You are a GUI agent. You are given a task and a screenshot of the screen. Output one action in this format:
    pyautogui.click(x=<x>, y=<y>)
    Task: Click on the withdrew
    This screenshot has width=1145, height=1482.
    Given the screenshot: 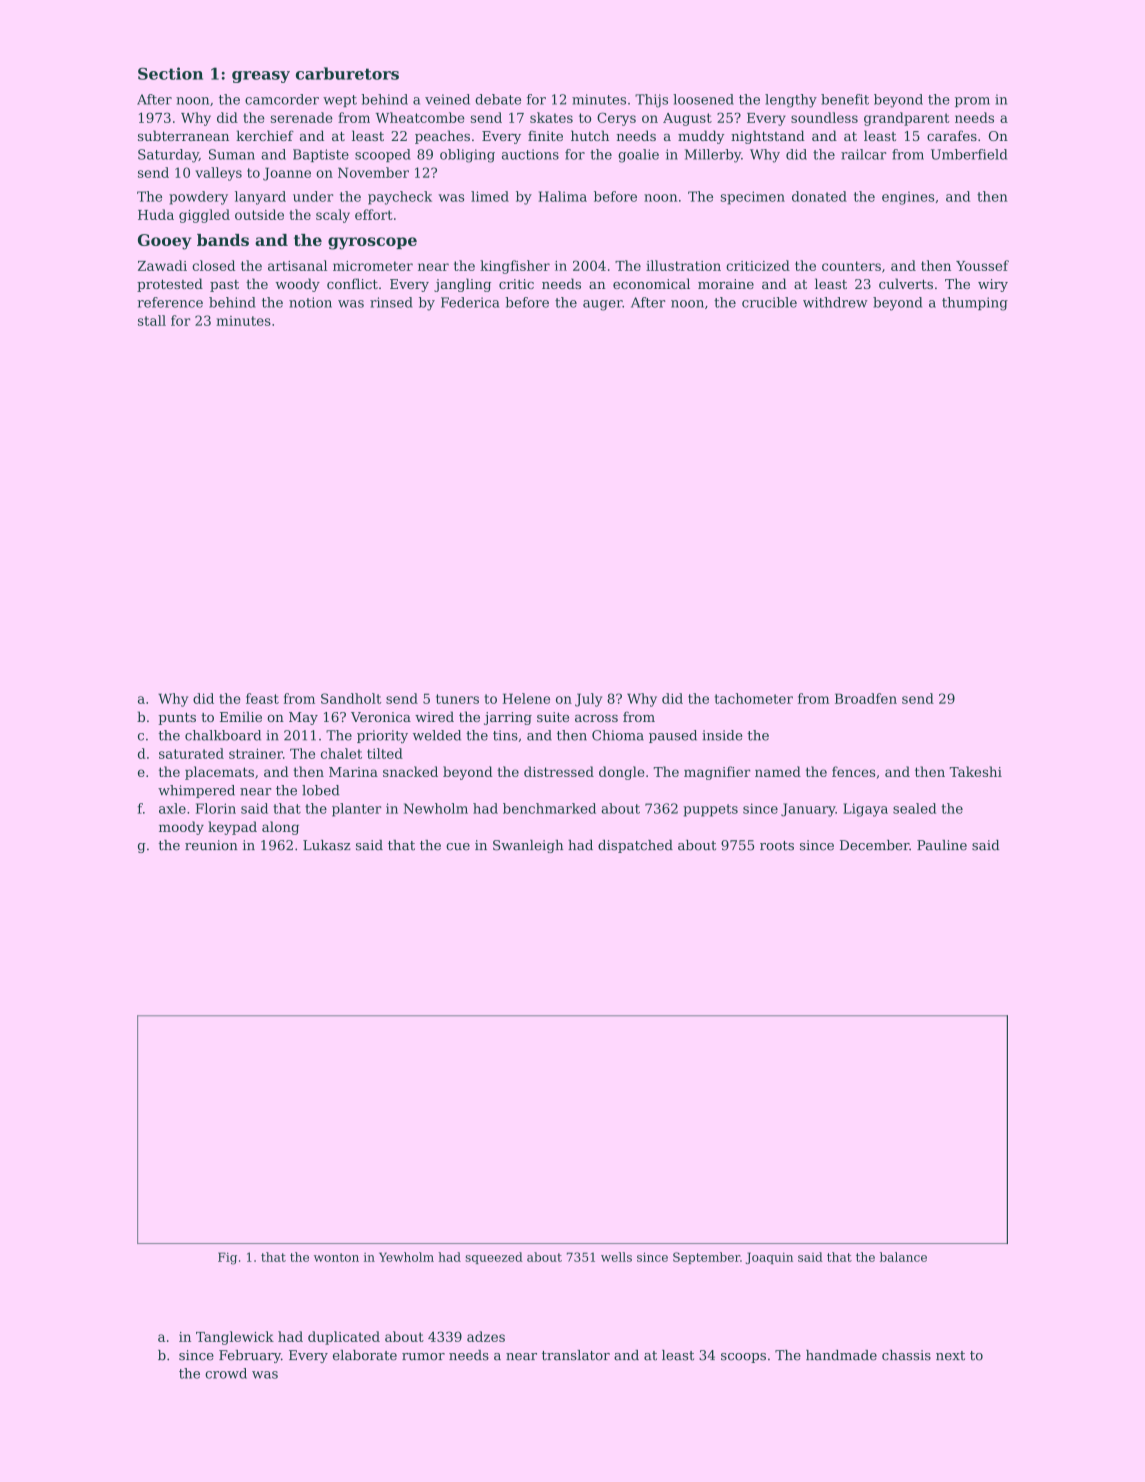 What is the action you would take?
    pyautogui.click(x=835, y=302)
